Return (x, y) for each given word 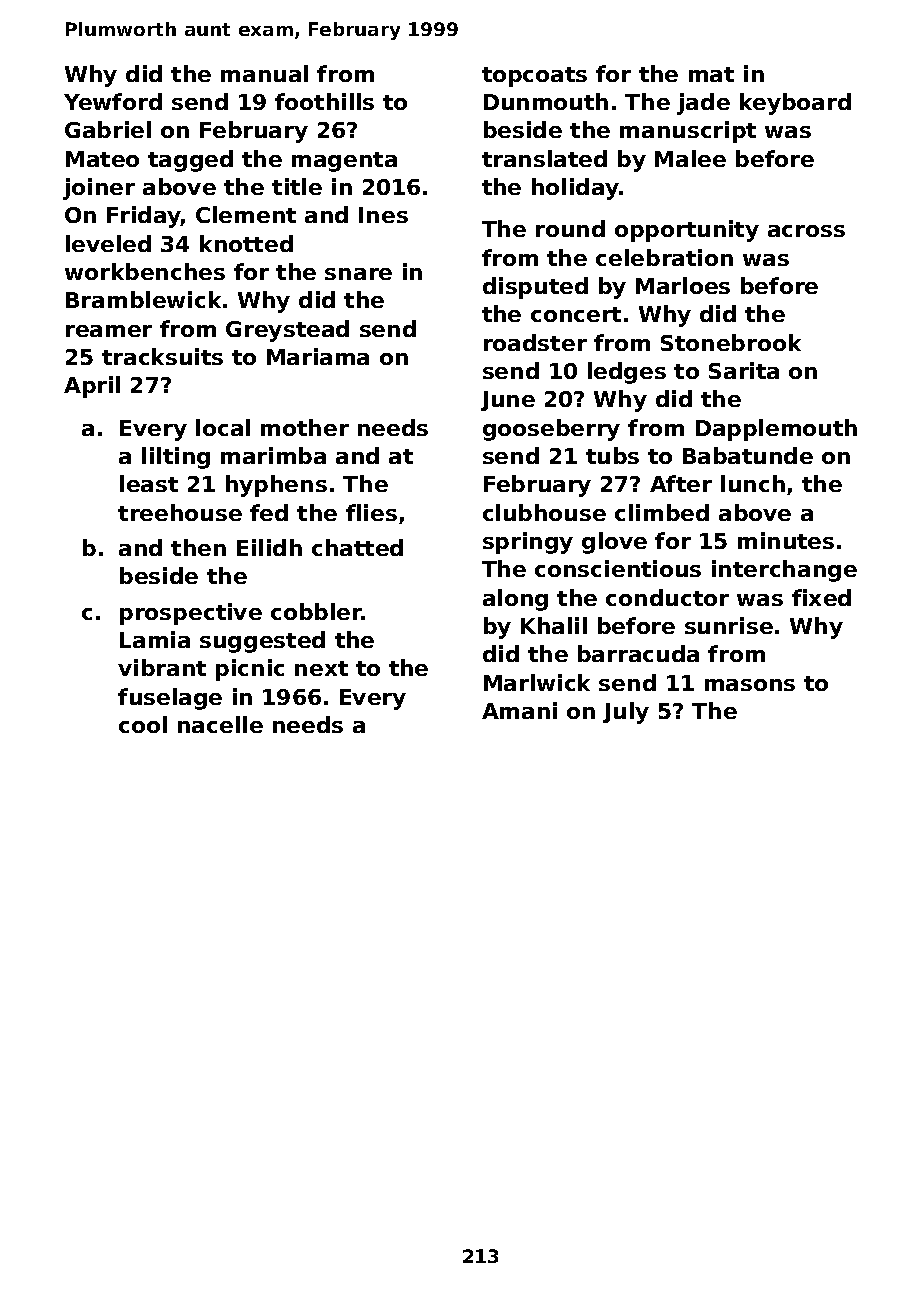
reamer (109, 331)
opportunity (687, 231)
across (806, 231)
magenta (344, 162)
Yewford (113, 101)
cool (143, 724)
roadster (535, 342)
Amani (519, 710)
